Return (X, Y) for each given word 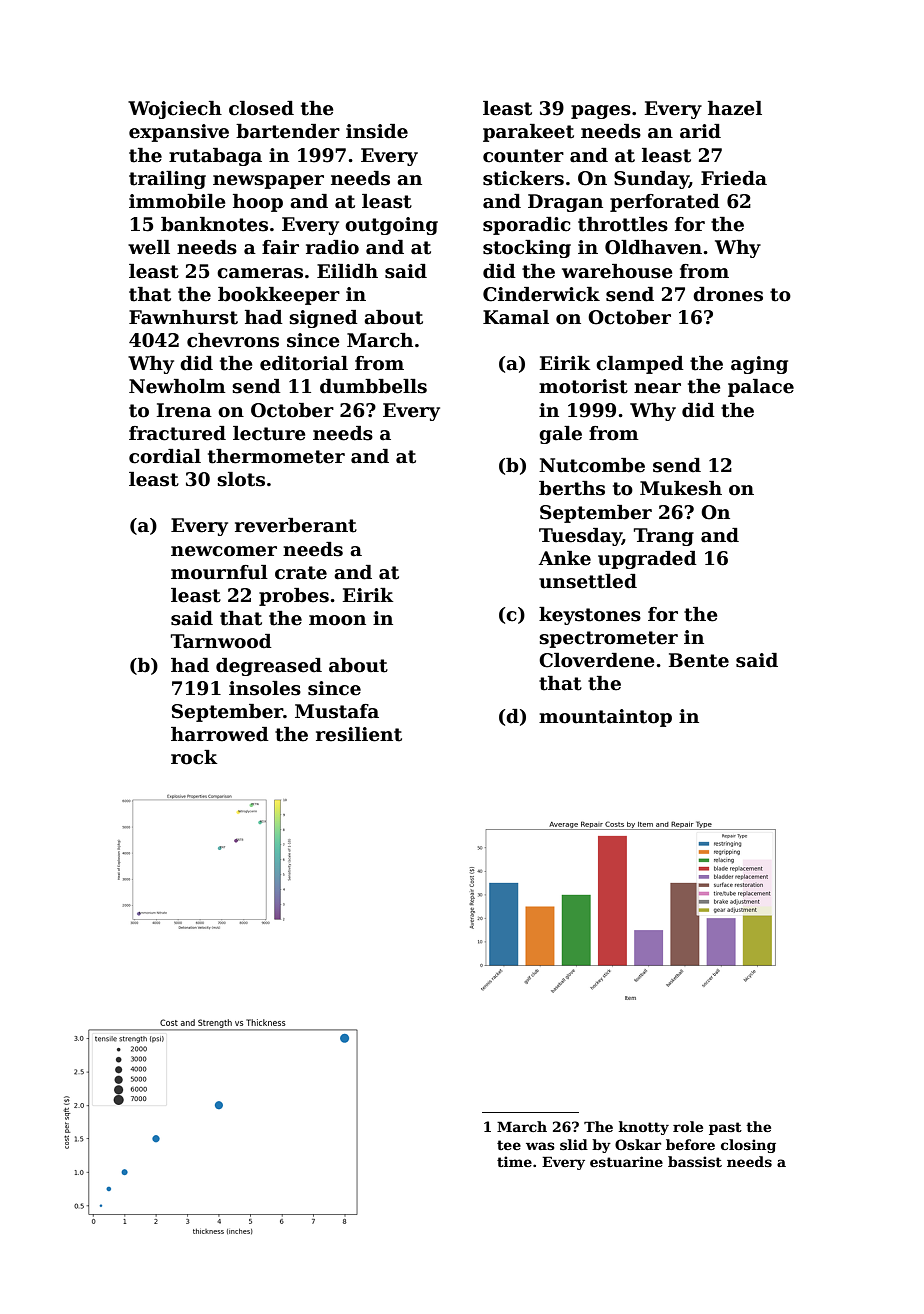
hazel (735, 108)
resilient (359, 734)
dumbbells (373, 386)
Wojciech (175, 110)
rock (194, 757)
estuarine (626, 1161)
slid (574, 1144)
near (657, 388)
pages (601, 112)
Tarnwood (221, 641)
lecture (269, 433)
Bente (699, 660)
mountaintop (605, 718)
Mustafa (337, 711)
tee (509, 1145)
